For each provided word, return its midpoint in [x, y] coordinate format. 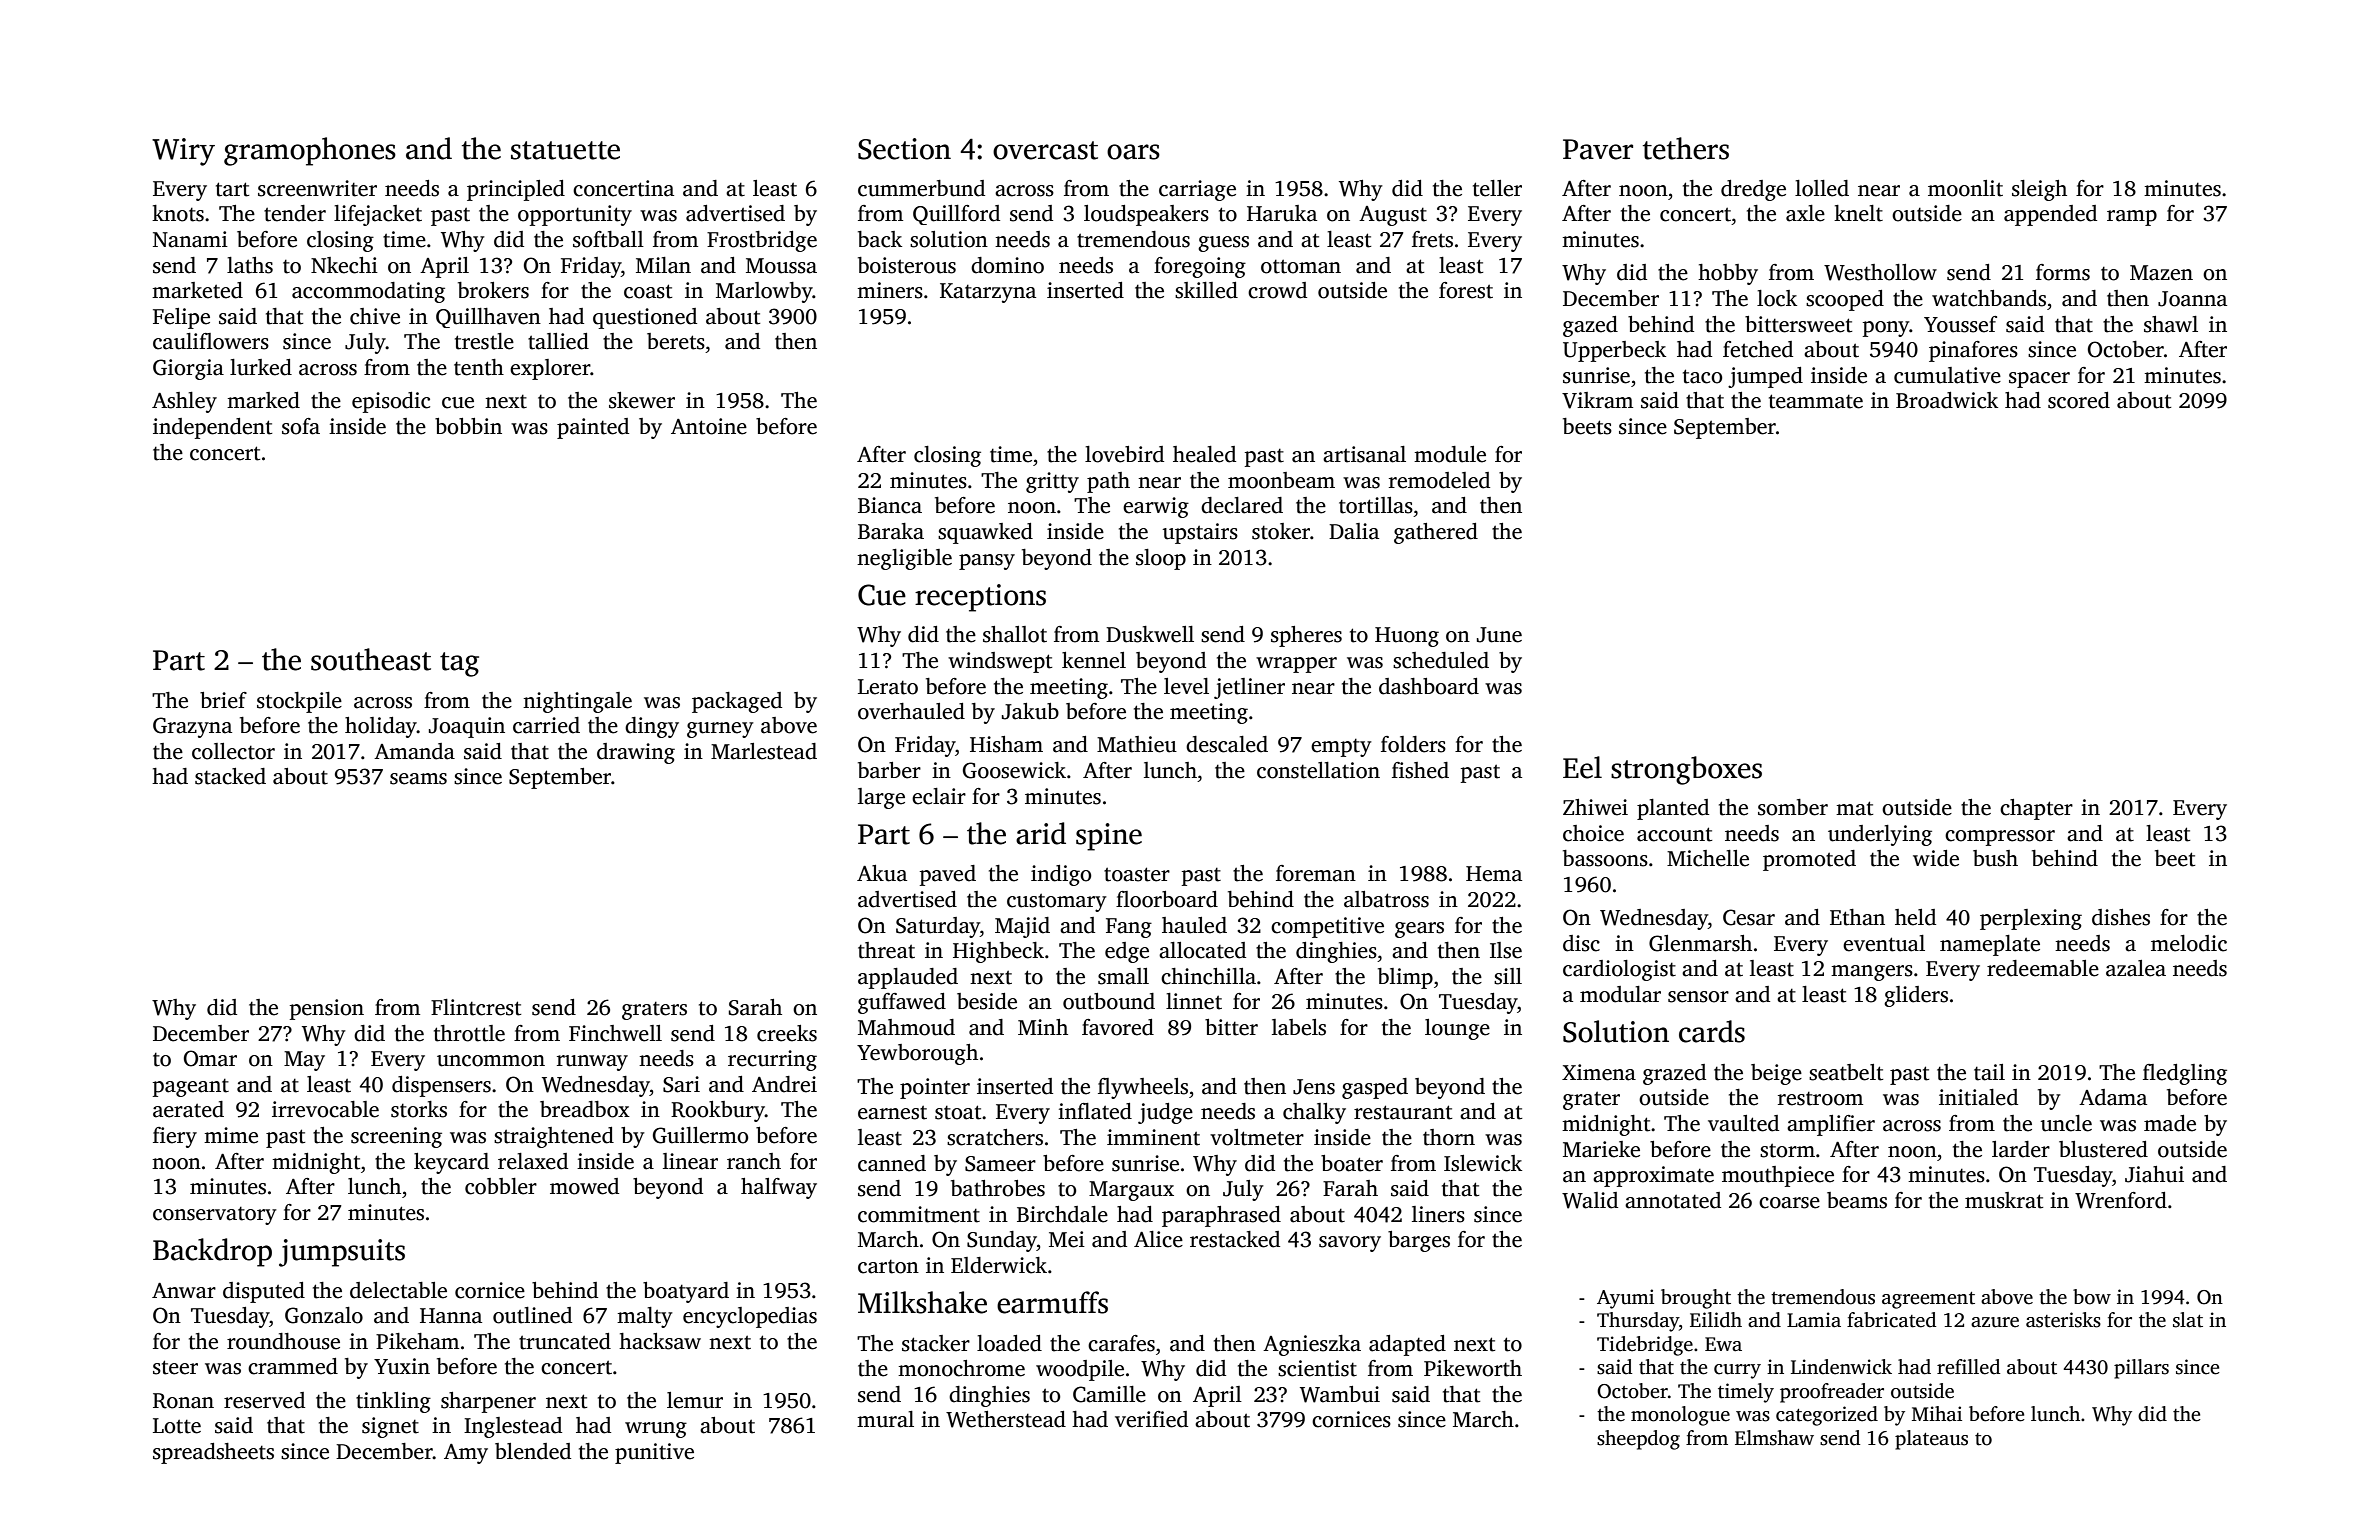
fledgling [2185, 1074]
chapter [2036, 809]
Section [904, 149]
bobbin [468, 426]
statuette [565, 150]
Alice [1158, 1239]
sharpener [488, 1402]
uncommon [491, 1061]
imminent [1153, 1137]
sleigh [2039, 190]
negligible [904, 559]
